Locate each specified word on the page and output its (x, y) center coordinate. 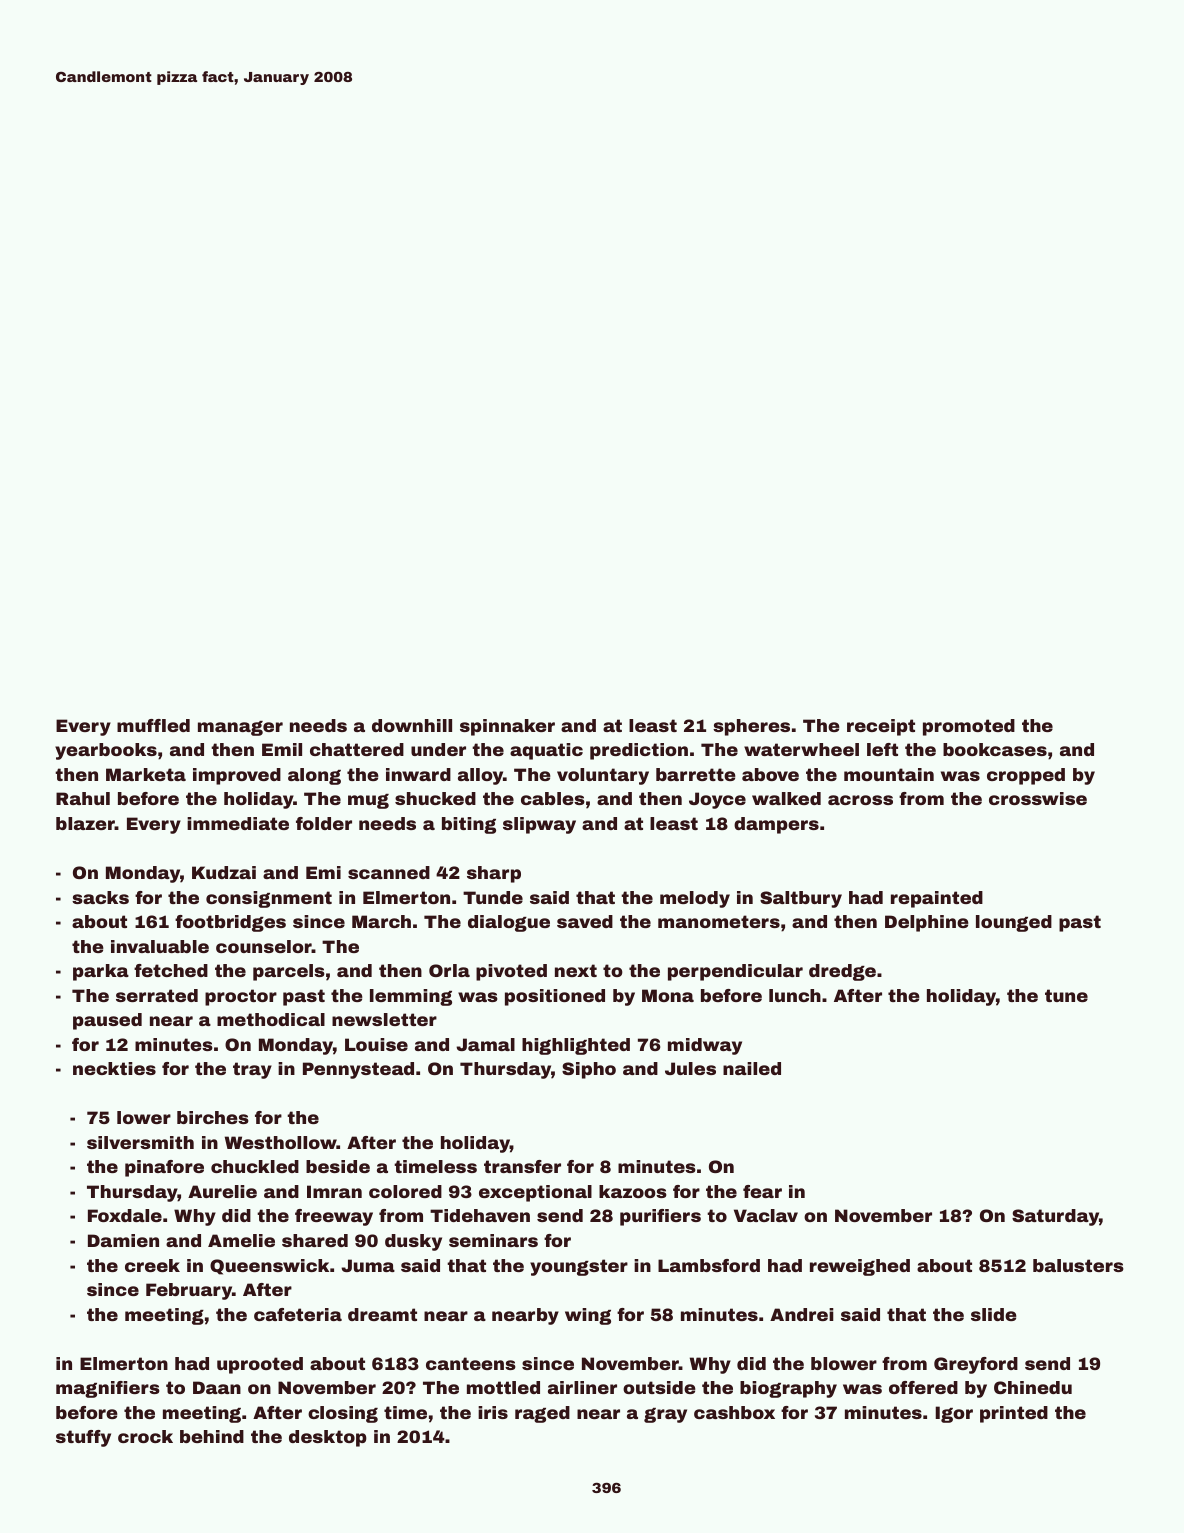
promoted (969, 727)
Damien (123, 1240)
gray (665, 1415)
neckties (114, 1068)
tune (1066, 995)
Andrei (802, 1314)
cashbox (734, 1412)
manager (240, 728)
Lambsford (709, 1265)
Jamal (485, 1044)
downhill (412, 725)
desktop (328, 1438)
